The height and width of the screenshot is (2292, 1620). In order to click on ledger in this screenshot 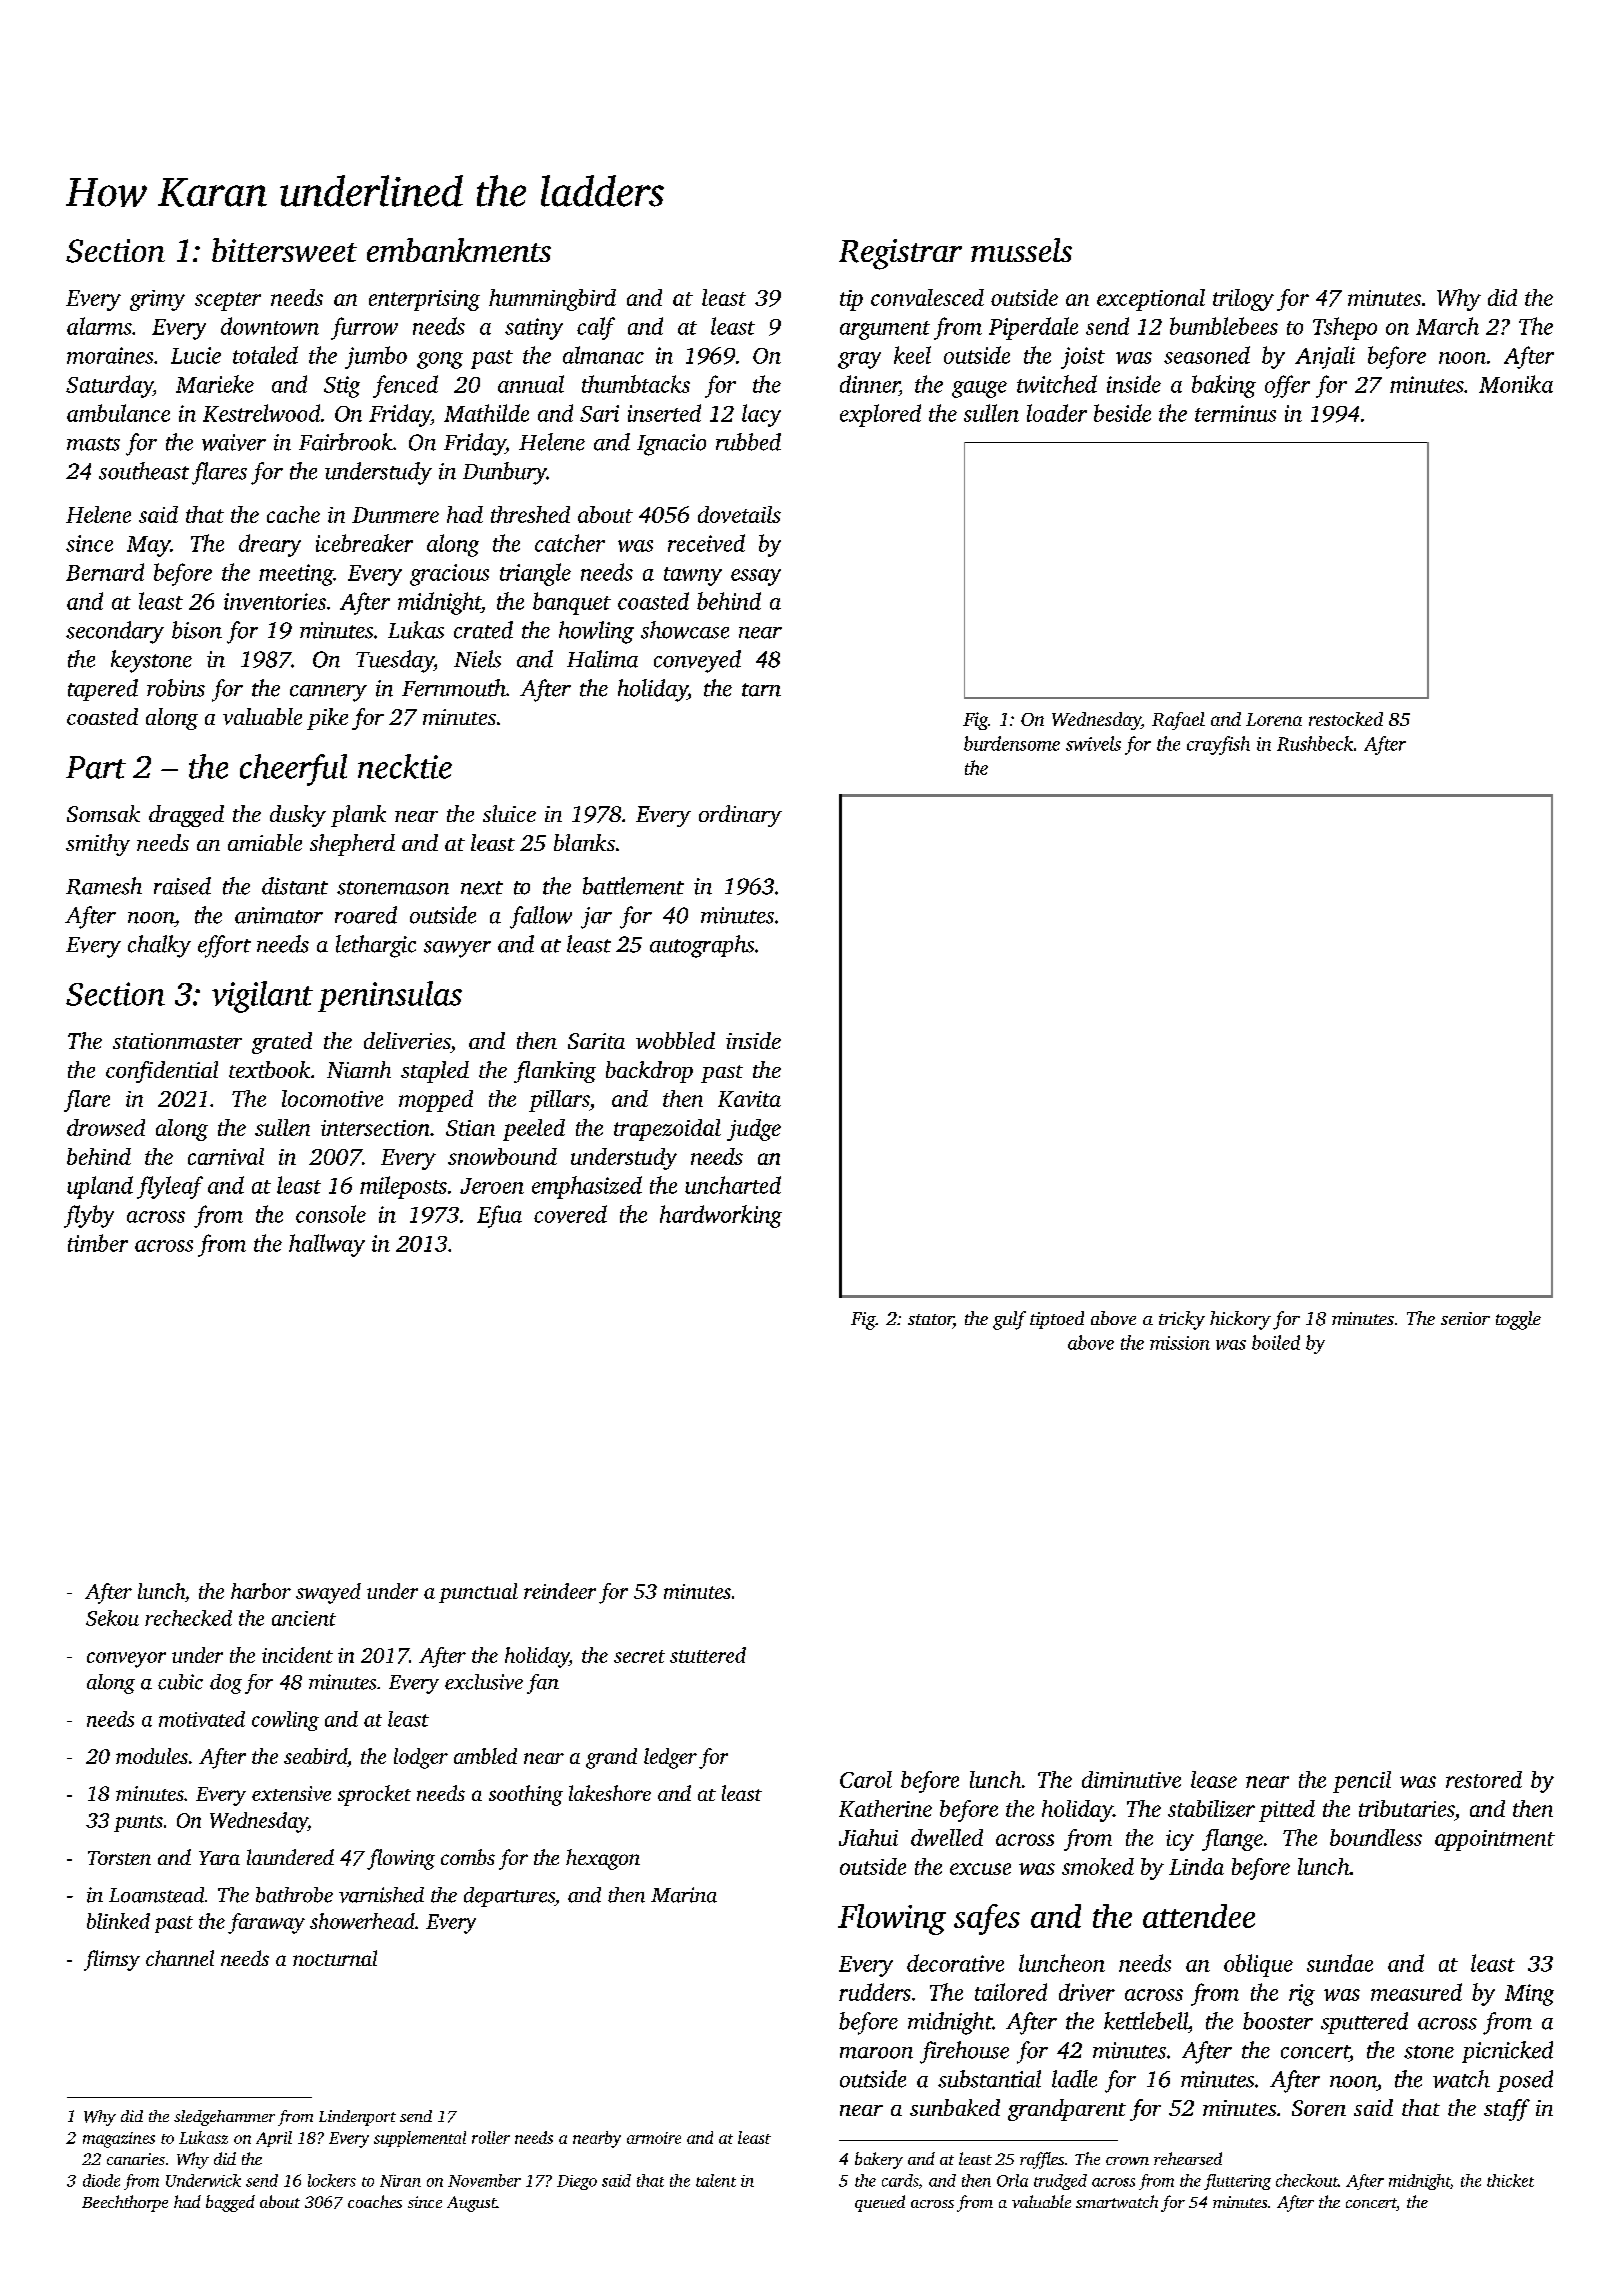, I will do `click(670, 1758)`.
